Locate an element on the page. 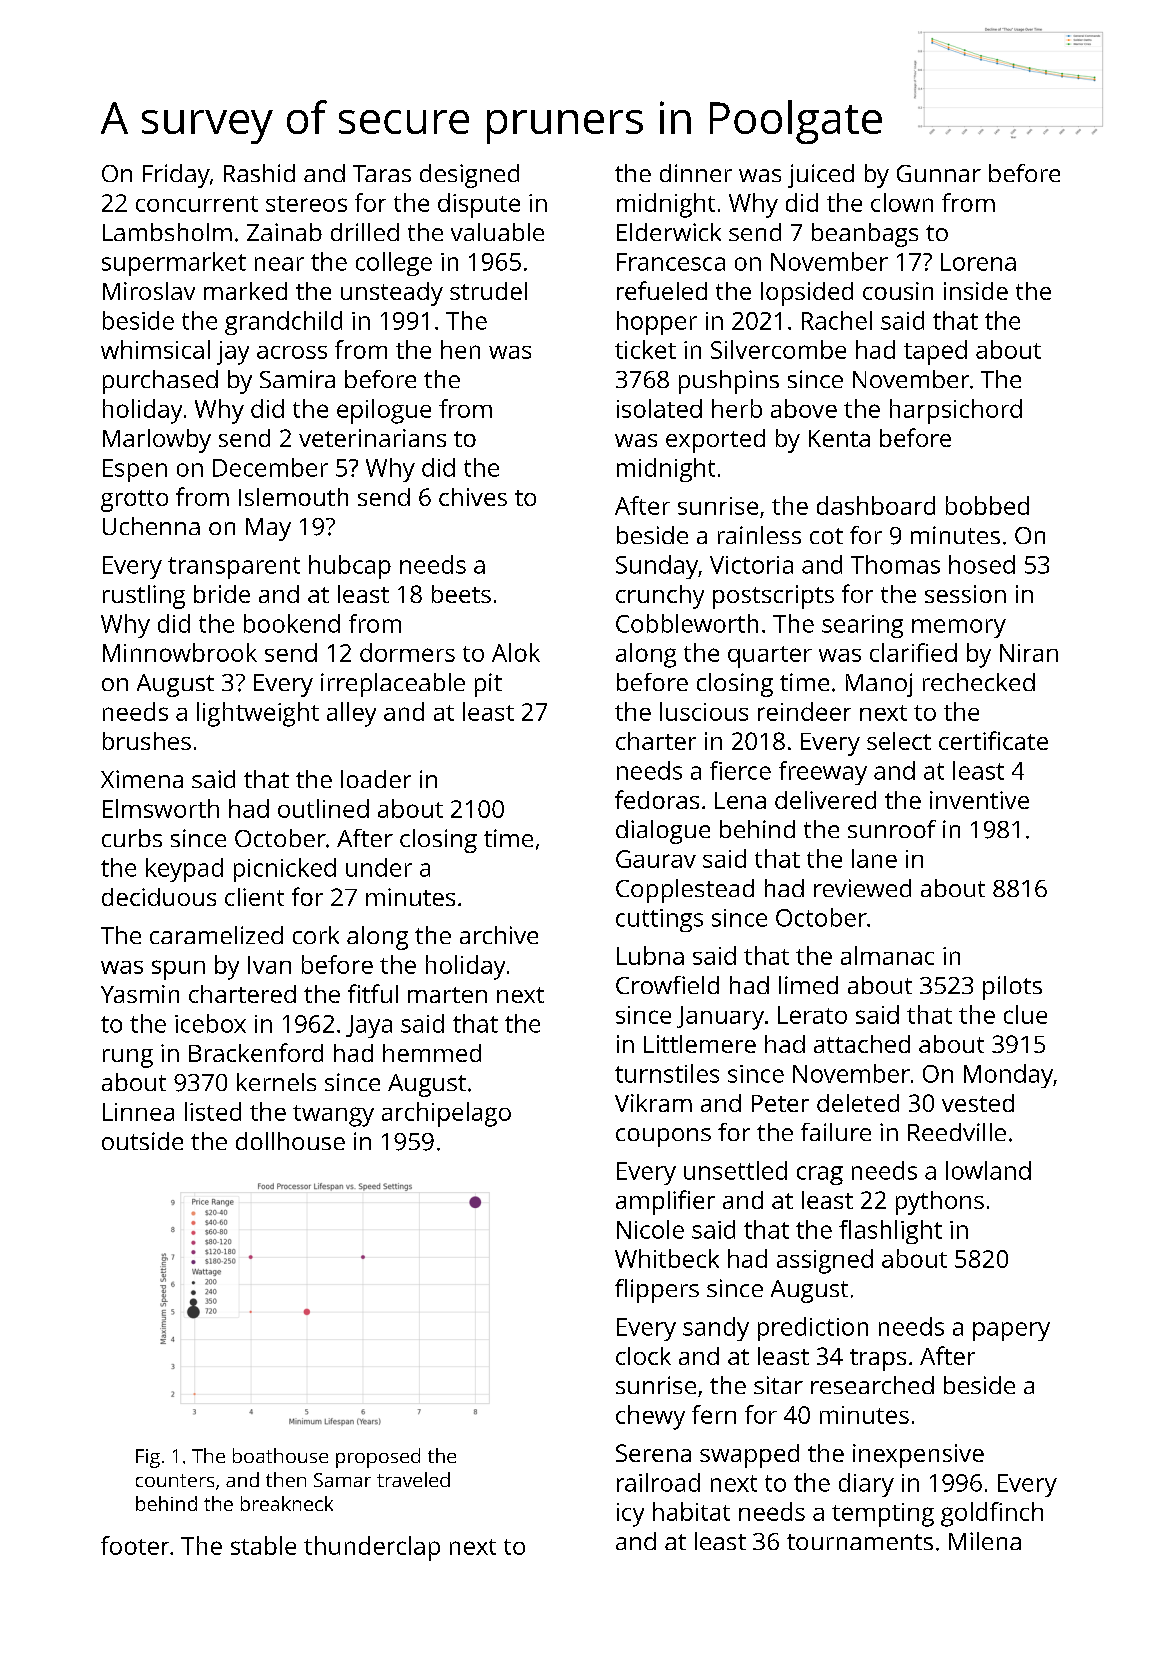  Peter is located at coordinates (780, 1103).
